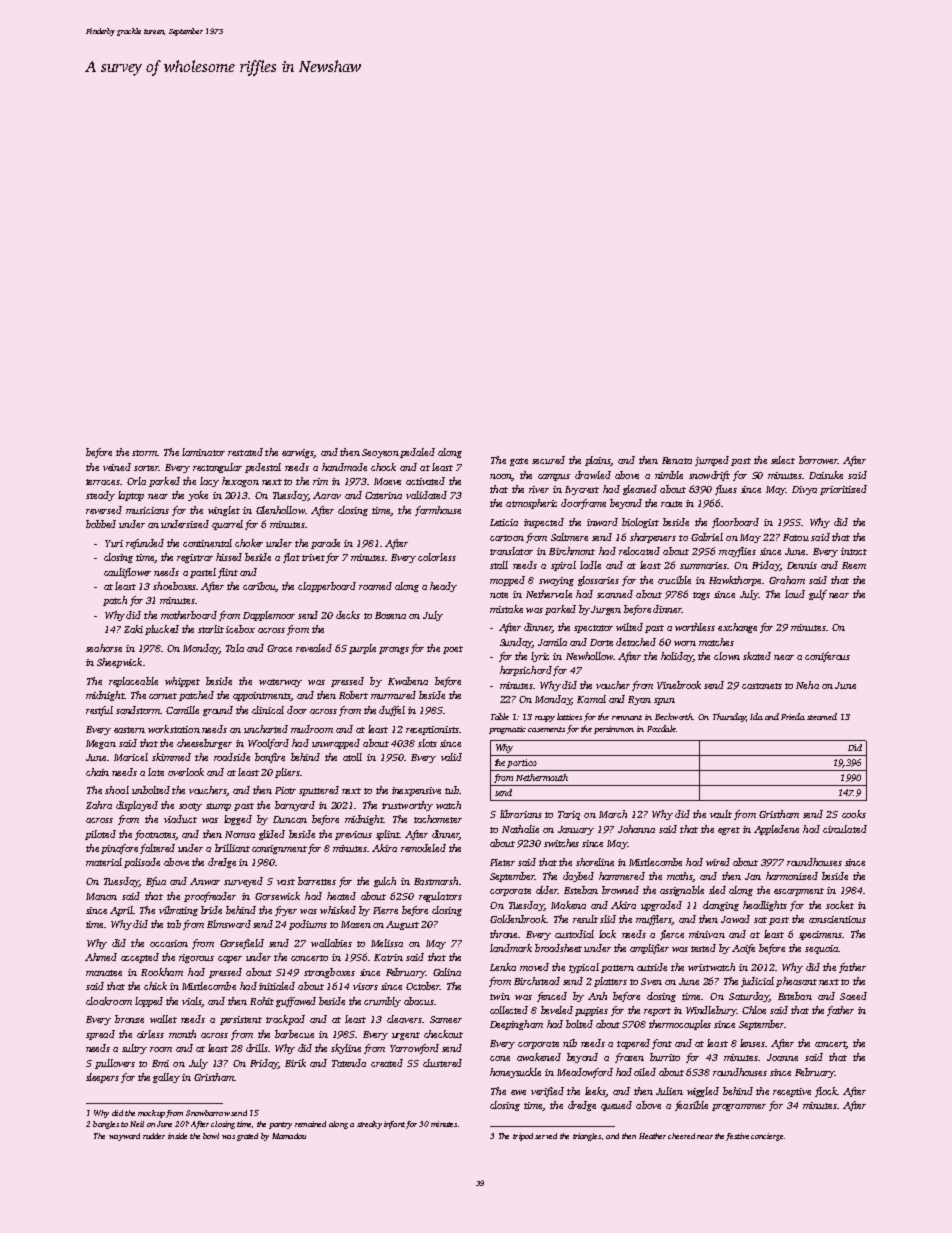  What do you see at coordinates (133, 682) in the image?
I see `replaceable` at bounding box center [133, 682].
